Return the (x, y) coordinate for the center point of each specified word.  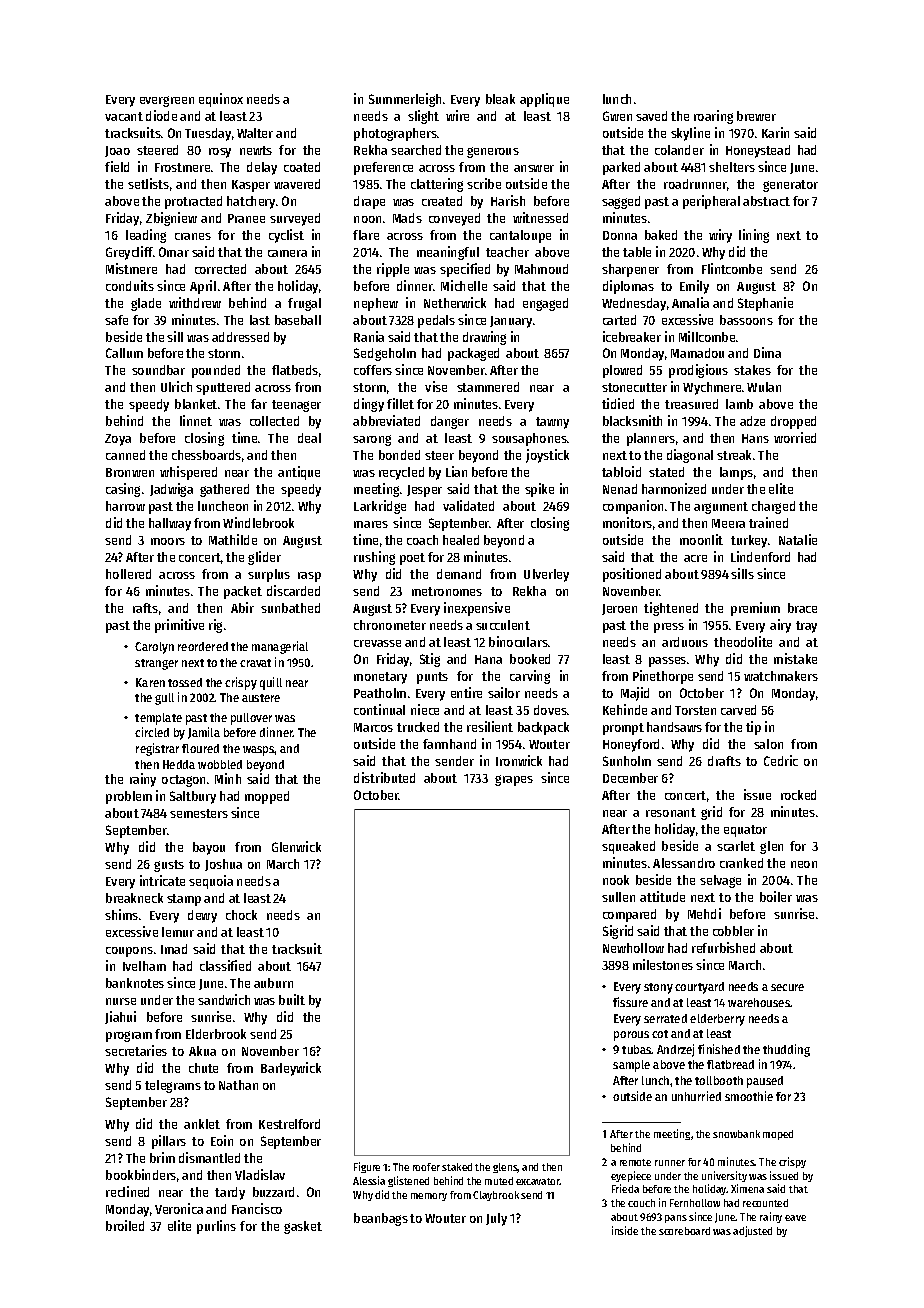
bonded (399, 455)
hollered (128, 574)
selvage (720, 881)
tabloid (621, 471)
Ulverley (546, 575)
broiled (125, 1225)
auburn (273, 983)
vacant (124, 116)
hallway (170, 524)
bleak (500, 99)
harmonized (674, 488)
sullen (618, 897)
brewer (756, 116)
